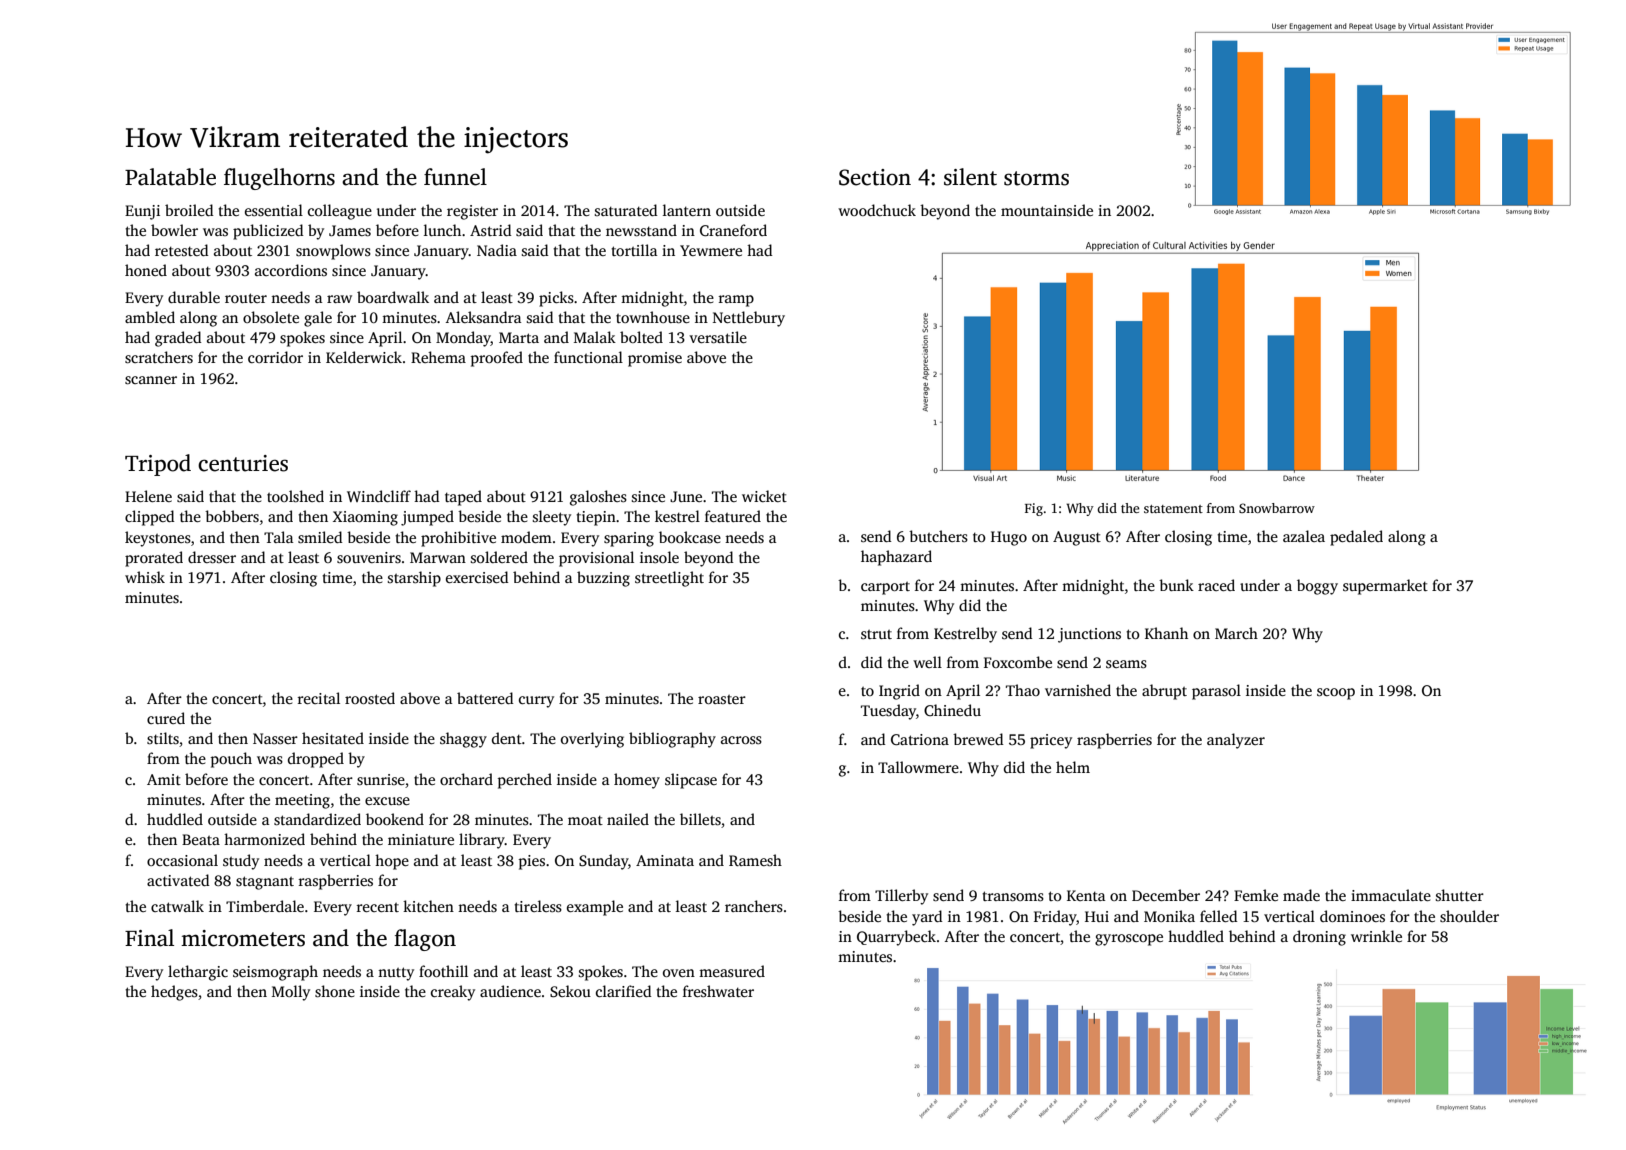 The height and width of the screenshot is (1150, 1626). What do you see at coordinates (764, 496) in the screenshot?
I see `wicket` at bounding box center [764, 496].
